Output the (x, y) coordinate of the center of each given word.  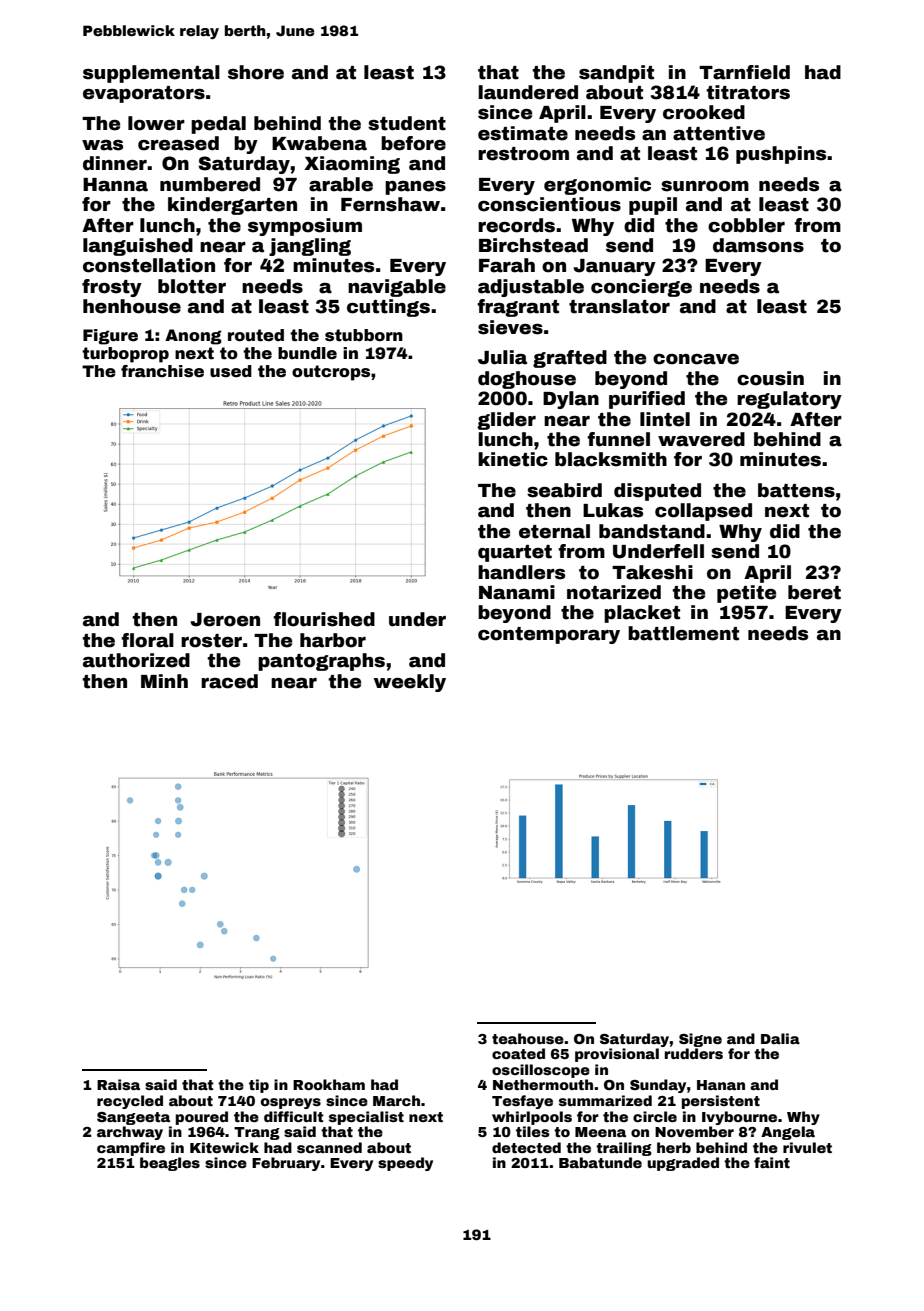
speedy (405, 1164)
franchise (162, 371)
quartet (515, 553)
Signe (700, 1040)
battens (796, 490)
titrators (748, 92)
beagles (170, 1164)
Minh (164, 681)
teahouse (528, 1038)
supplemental (151, 74)
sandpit (616, 74)
